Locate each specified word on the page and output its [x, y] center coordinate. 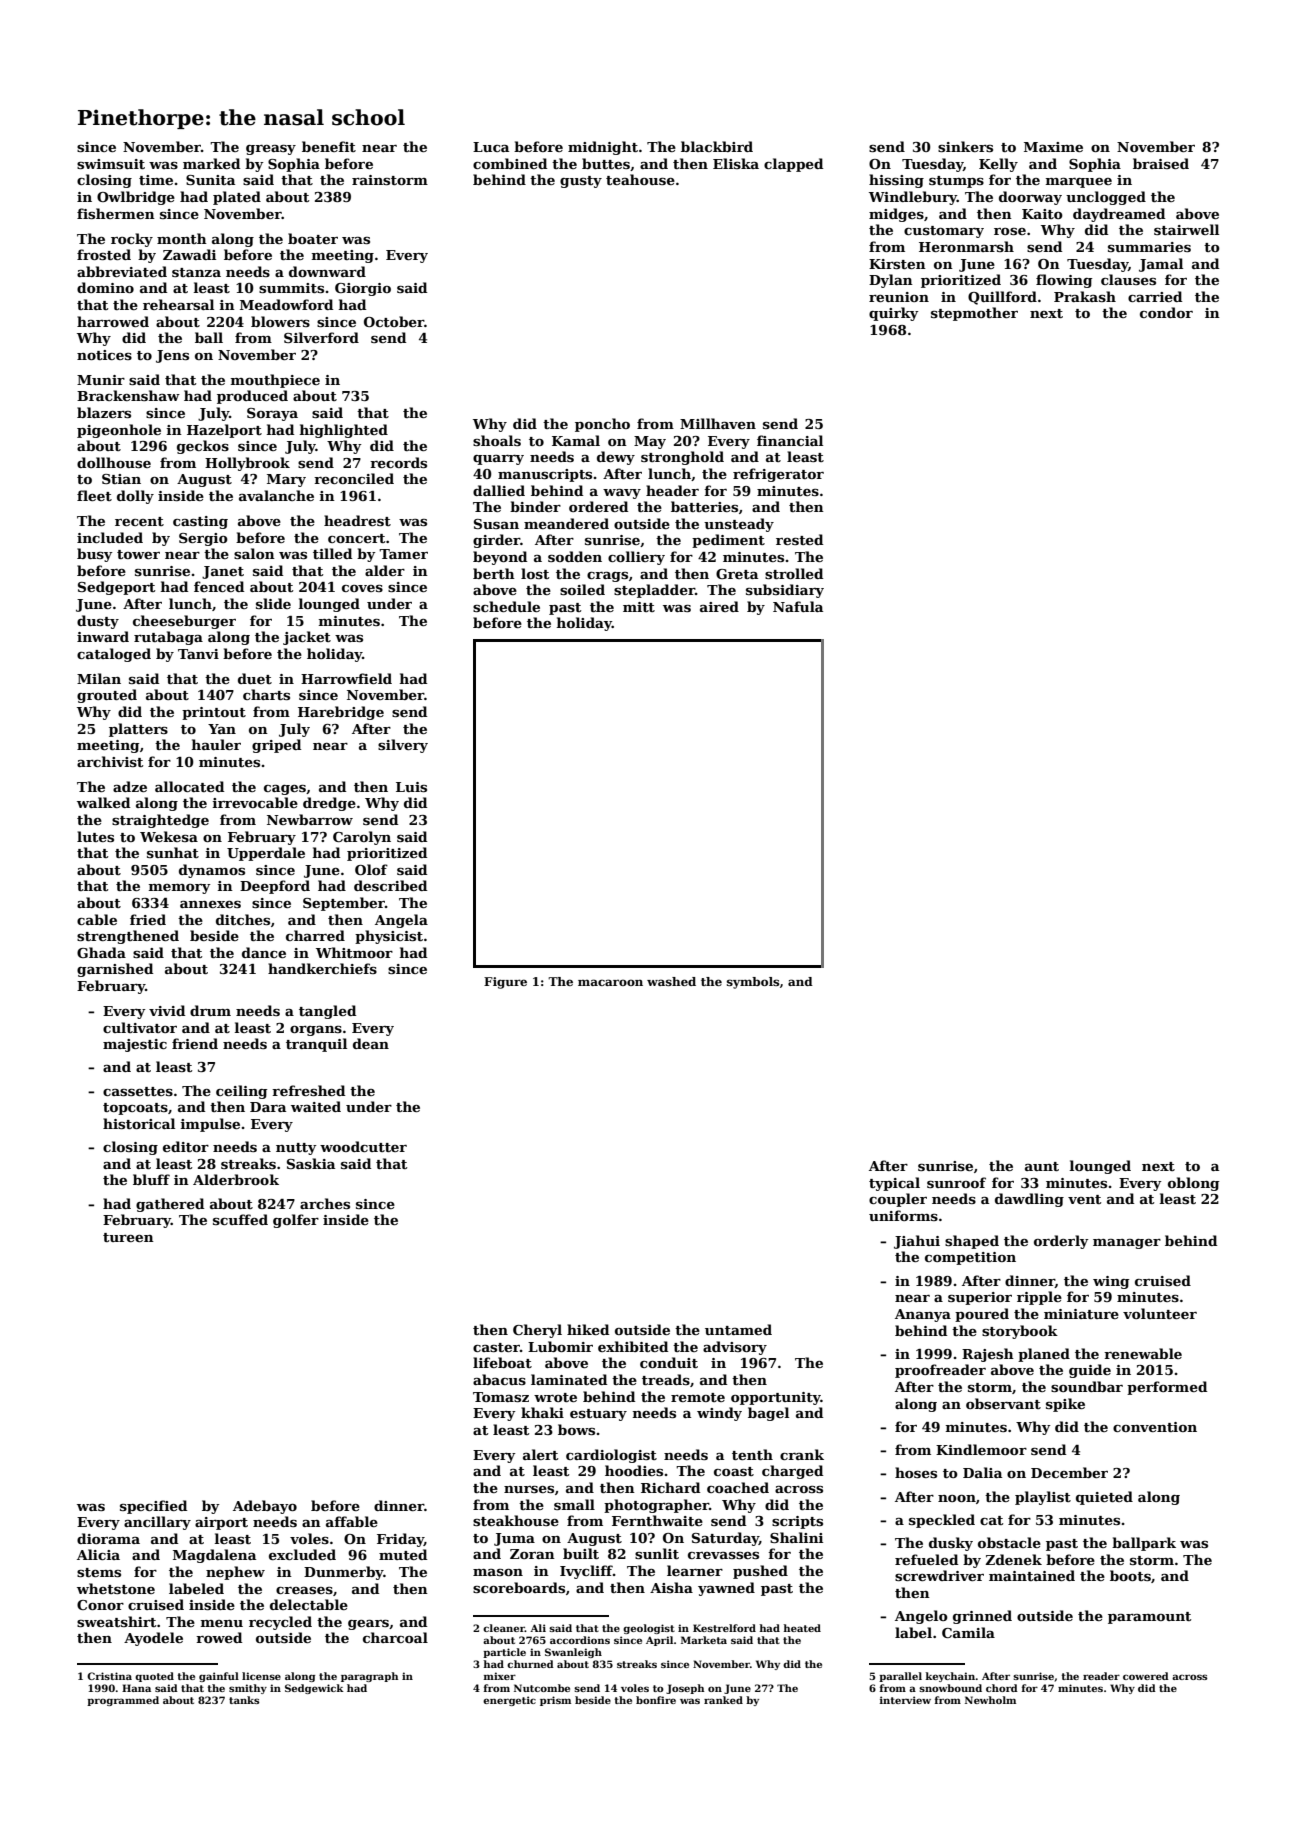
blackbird [717, 146]
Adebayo [265, 1507]
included [110, 537]
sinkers [965, 146]
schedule [506, 606]
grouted [107, 696]
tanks [244, 1700]
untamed [738, 1329]
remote [698, 1397]
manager [1127, 1244]
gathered [170, 1205]
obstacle [1009, 1542]
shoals [497, 440]
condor [1166, 312]
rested [799, 539]
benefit [329, 146]
